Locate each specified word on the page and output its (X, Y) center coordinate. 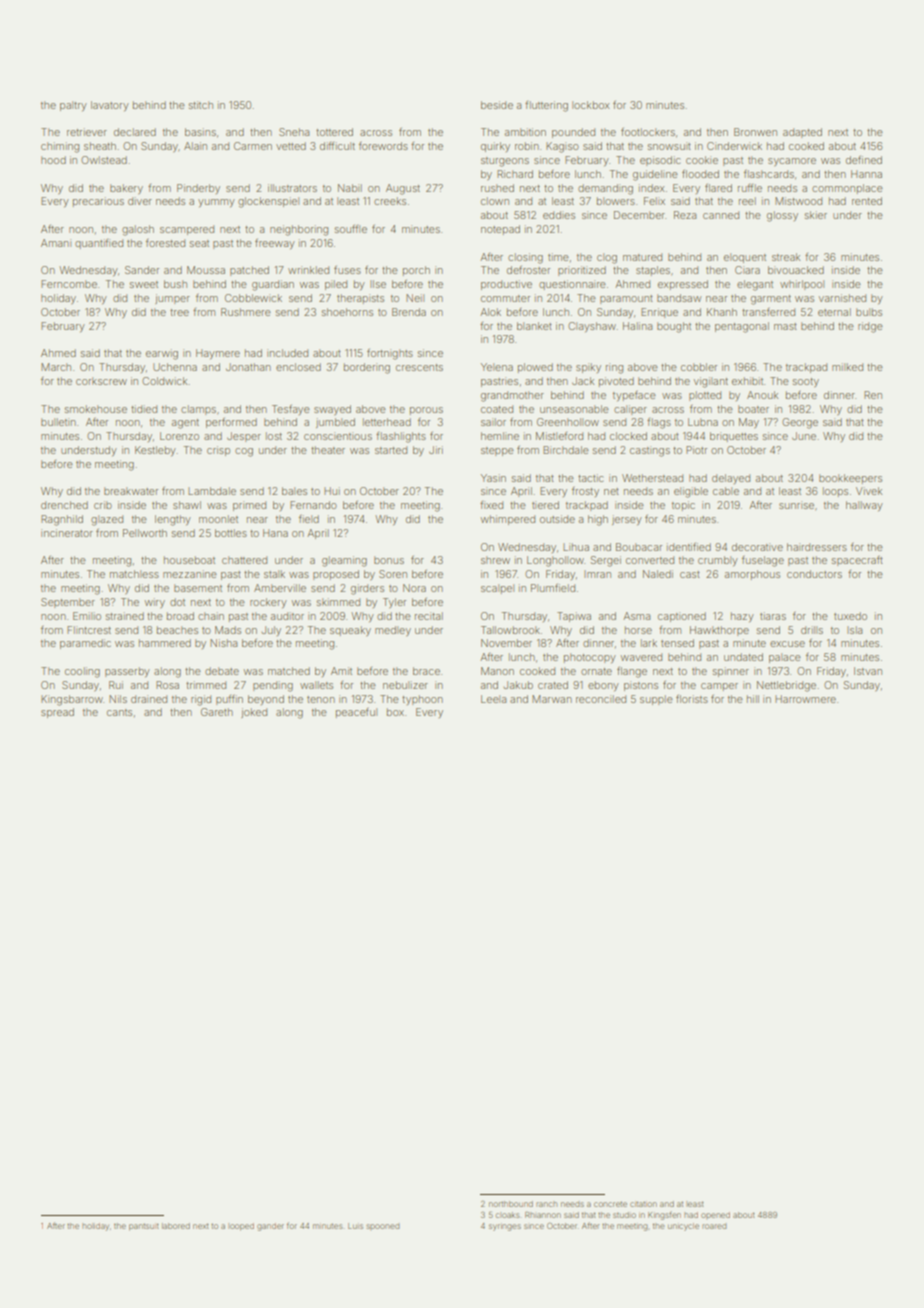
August (403, 189)
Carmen (253, 146)
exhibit (747, 381)
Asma (636, 616)
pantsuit (144, 1227)
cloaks (508, 1215)
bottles (231, 533)
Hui (332, 491)
